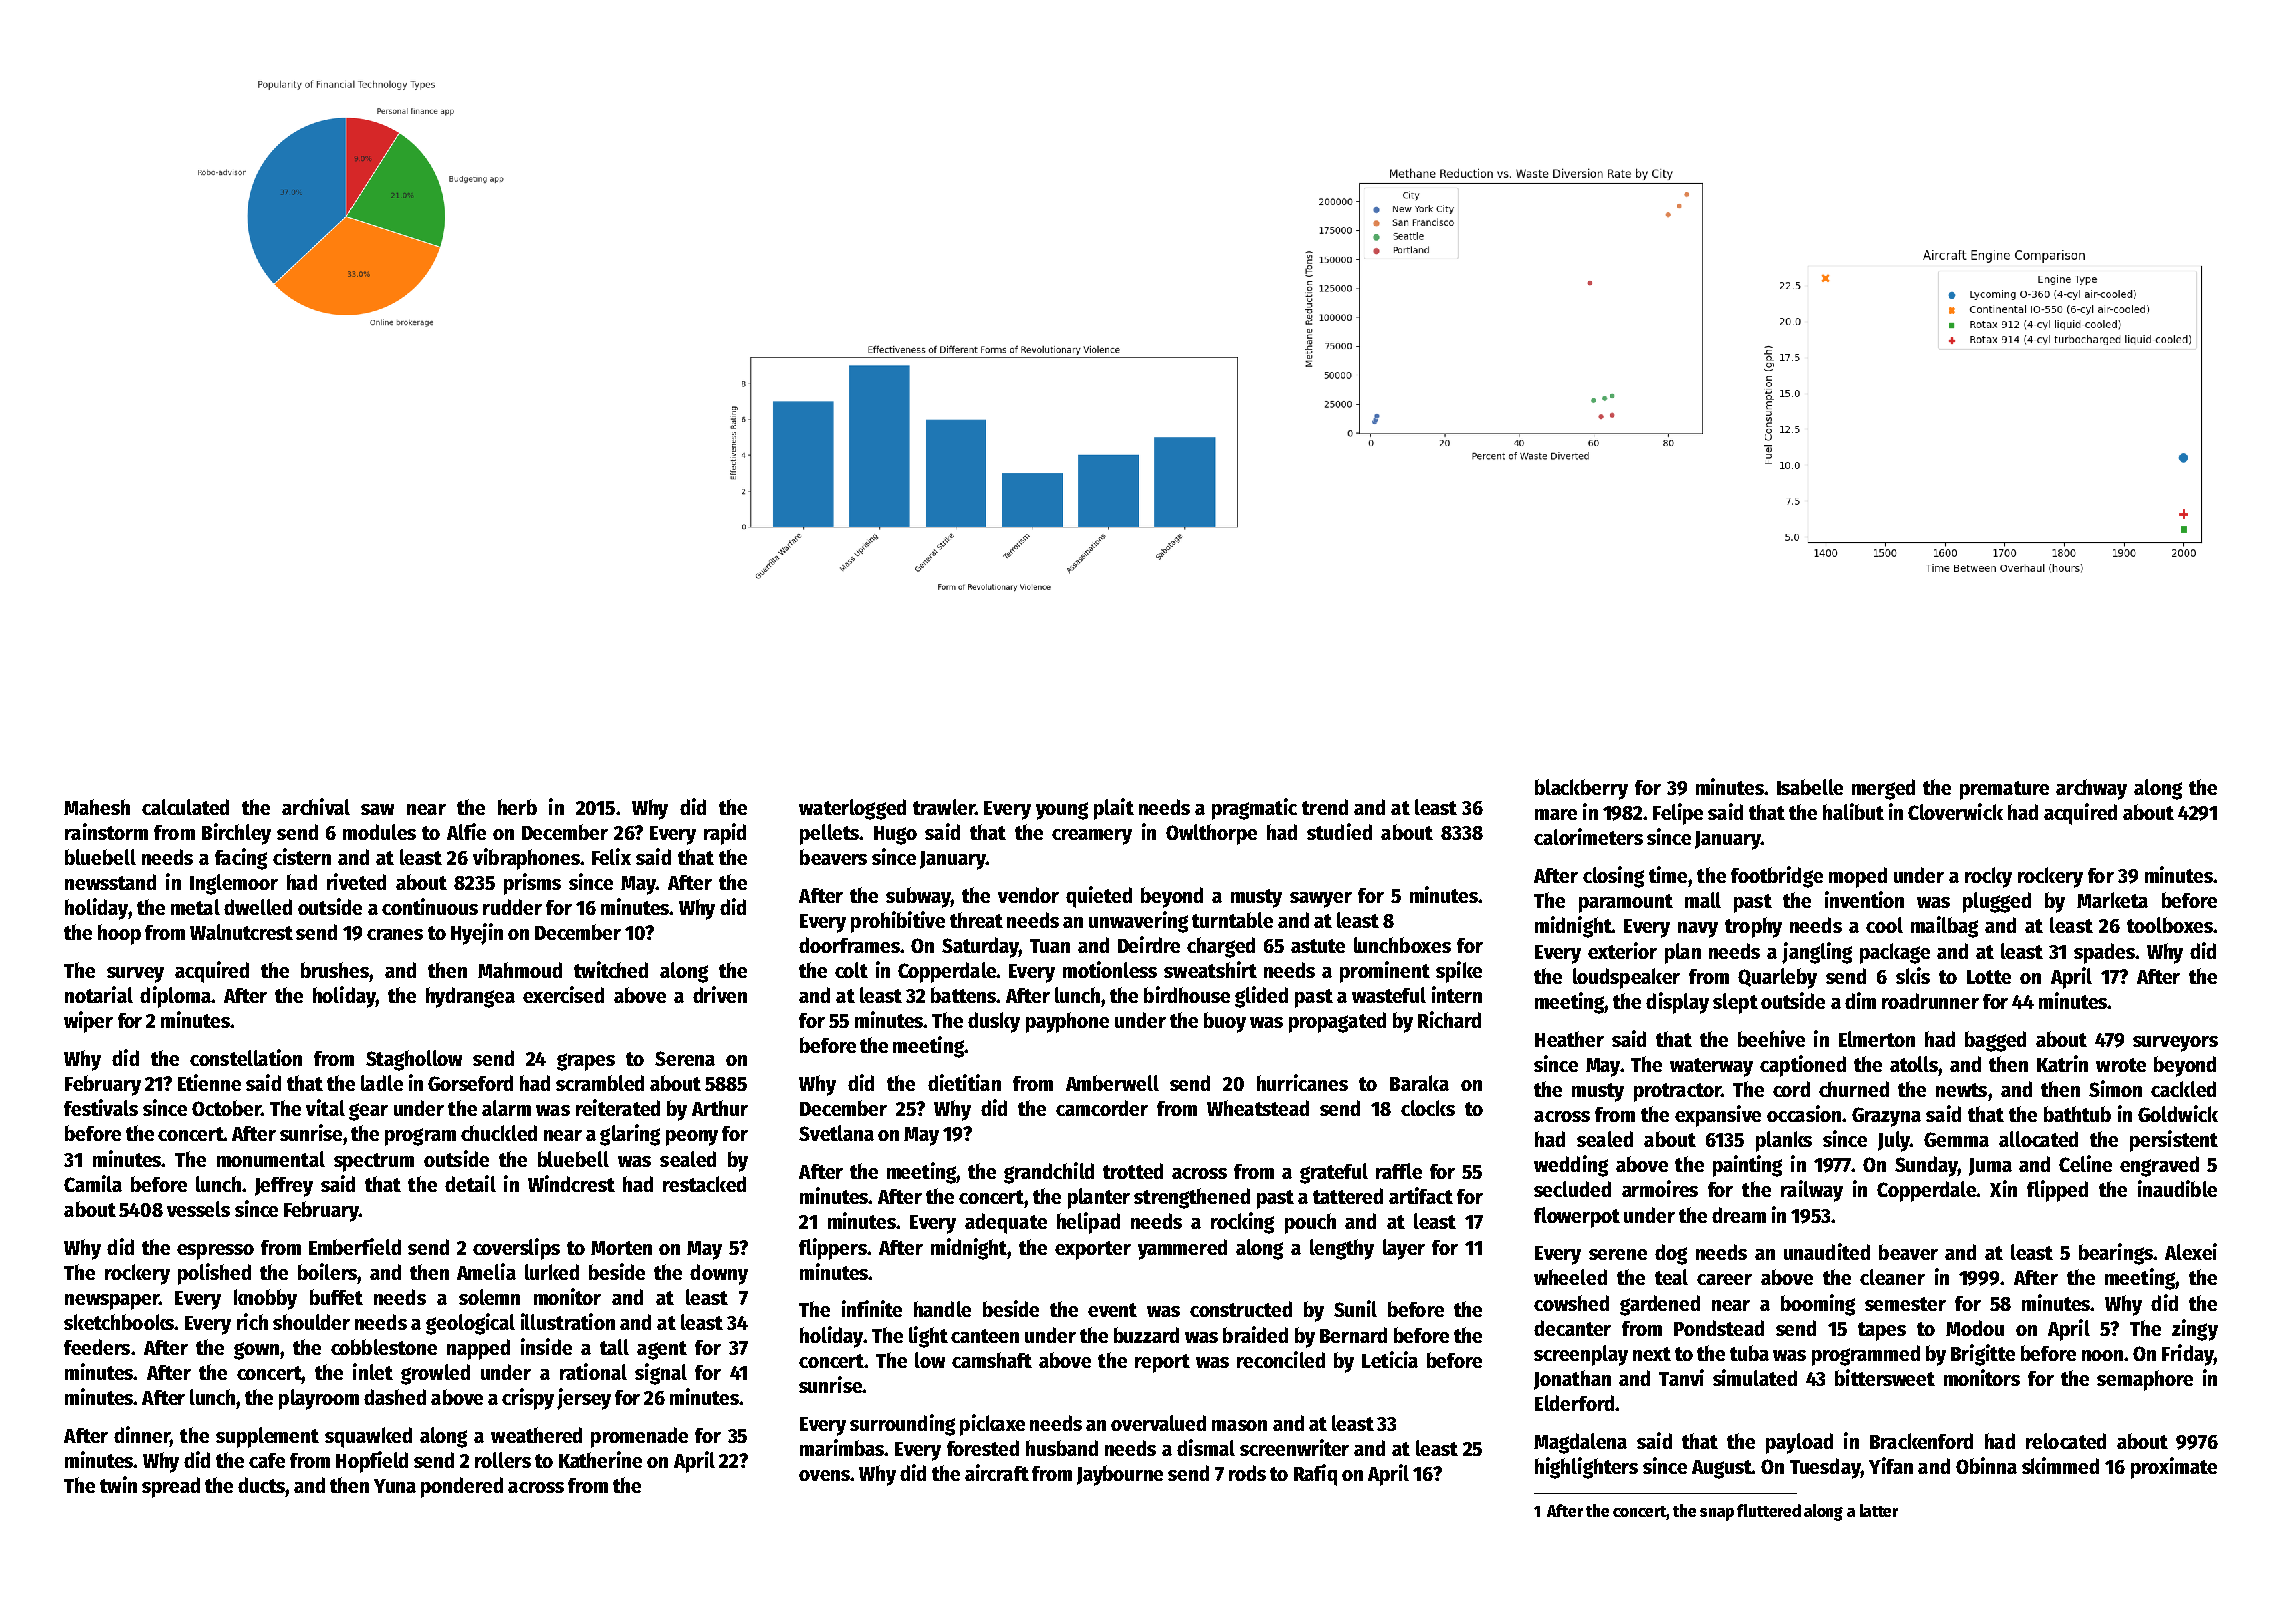 The image size is (2282, 1614). What do you see at coordinates (1810, 787) in the screenshot?
I see `Isabelle` at bounding box center [1810, 787].
